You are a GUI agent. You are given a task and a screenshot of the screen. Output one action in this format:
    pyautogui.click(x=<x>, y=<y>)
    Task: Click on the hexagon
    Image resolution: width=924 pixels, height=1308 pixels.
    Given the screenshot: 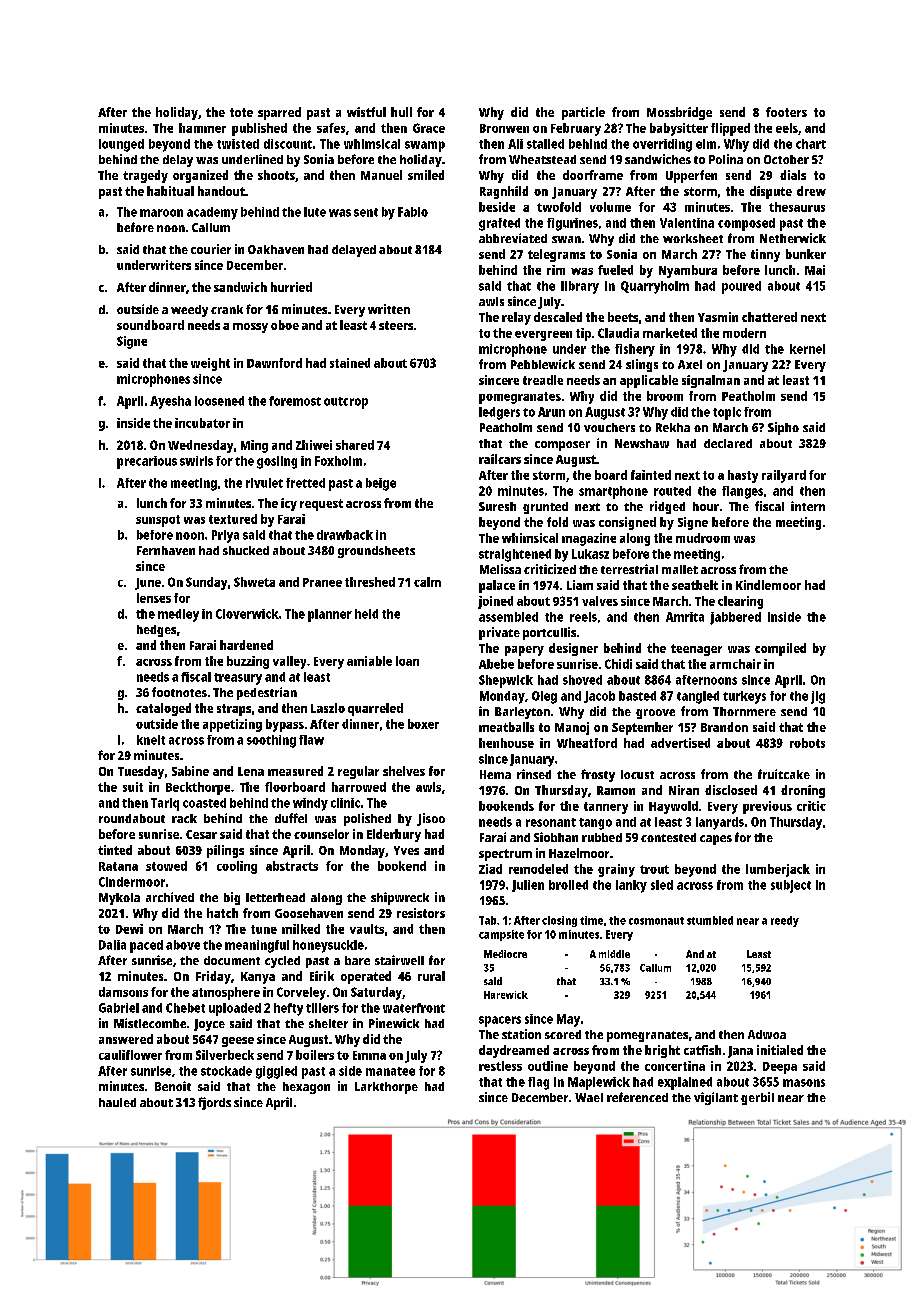 What is the action you would take?
    pyautogui.click(x=306, y=1088)
